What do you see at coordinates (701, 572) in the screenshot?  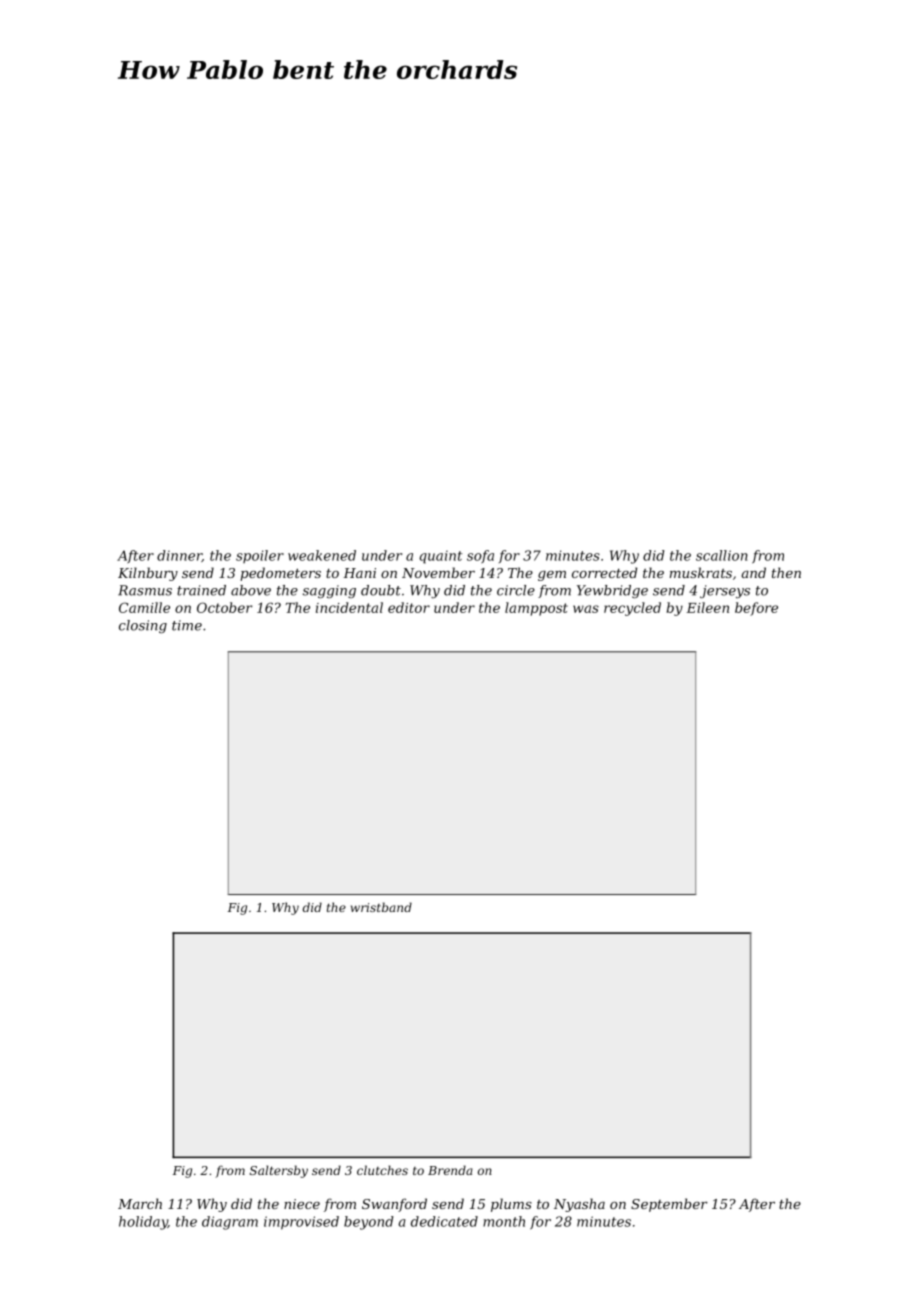 I see `muskrats` at bounding box center [701, 572].
